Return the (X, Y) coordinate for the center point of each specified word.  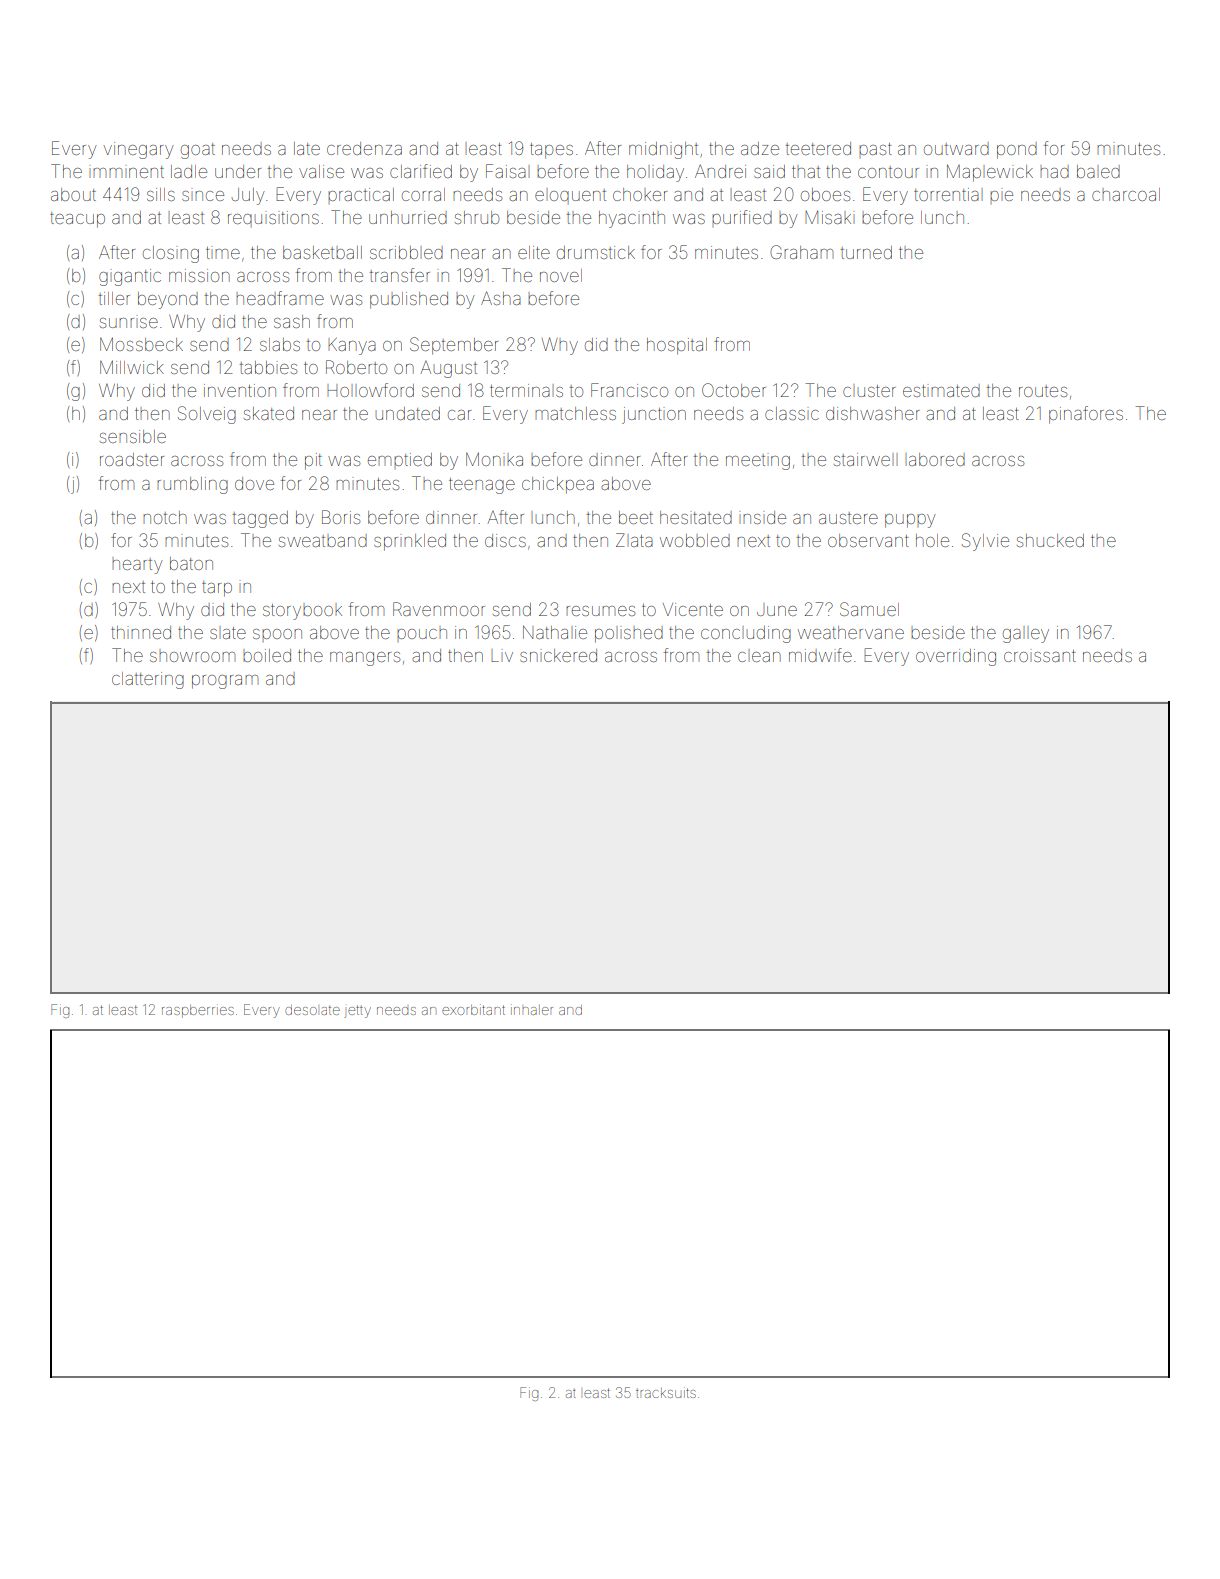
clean (759, 657)
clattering (148, 680)
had (1054, 171)
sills (161, 194)
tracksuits (666, 1392)
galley (1026, 636)
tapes (551, 151)
